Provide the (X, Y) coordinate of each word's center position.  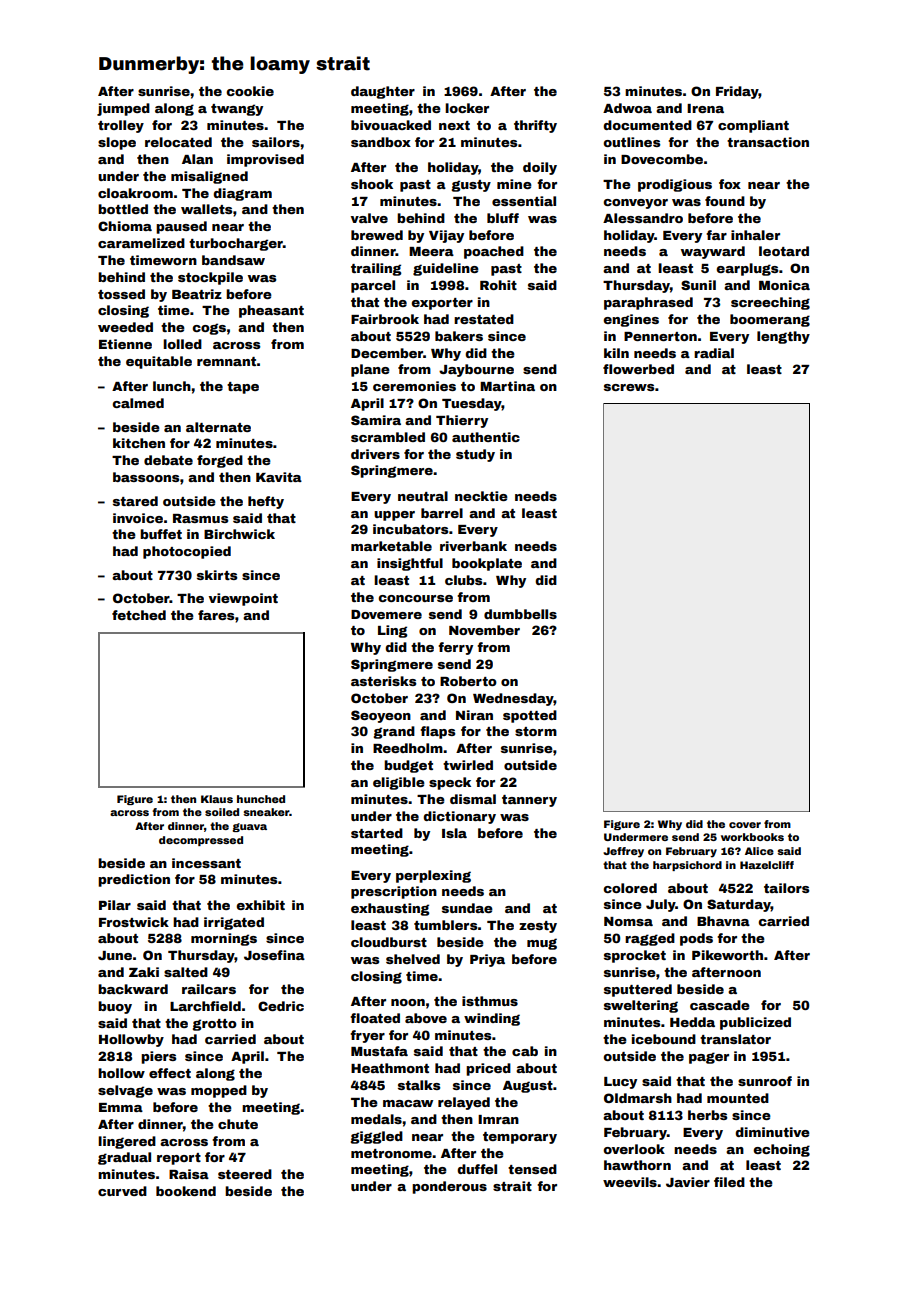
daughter (383, 92)
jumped (123, 109)
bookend (186, 1191)
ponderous (449, 1187)
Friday (737, 92)
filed (729, 1182)
